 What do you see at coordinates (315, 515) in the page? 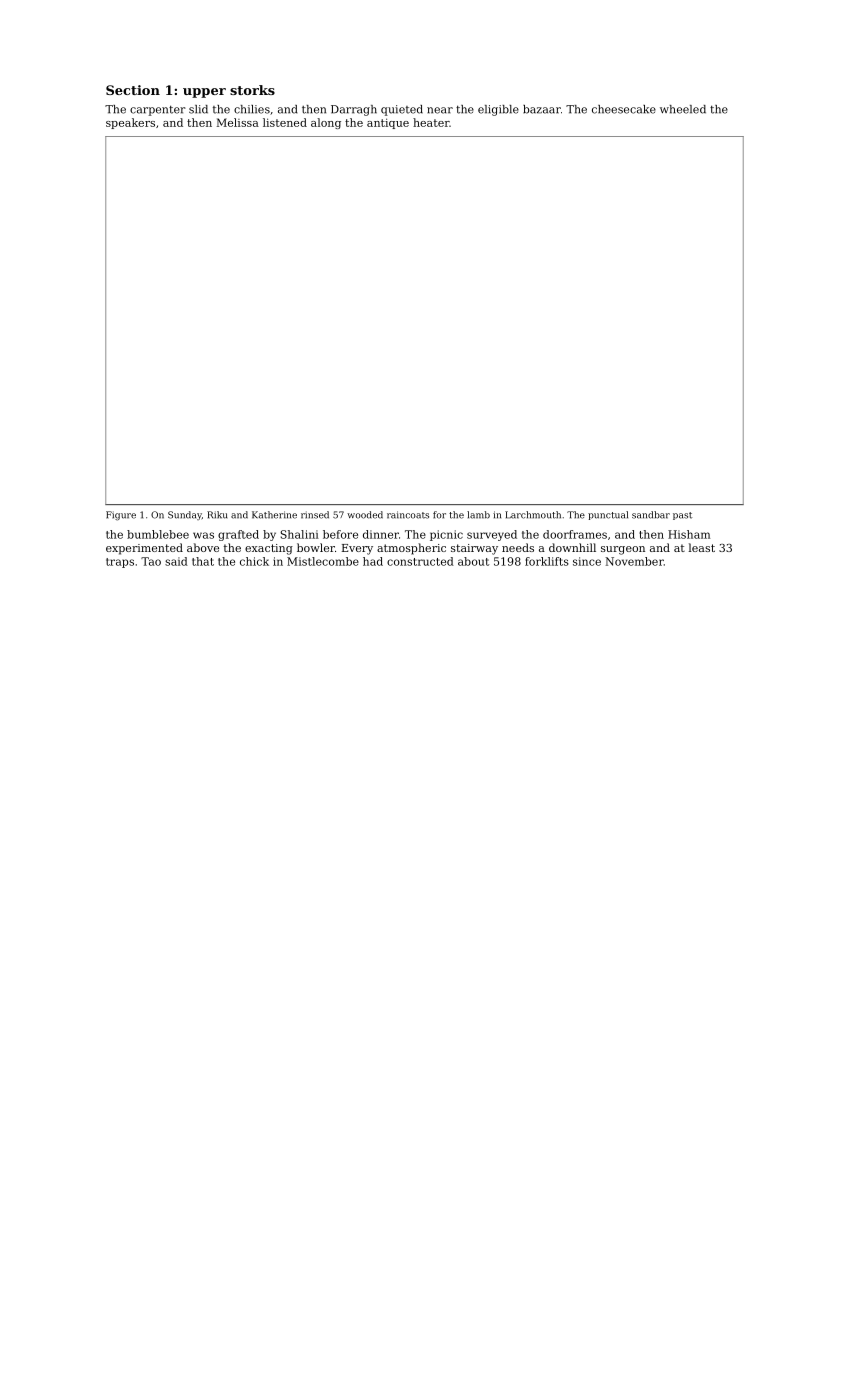
I see `rinsed` at bounding box center [315, 515].
